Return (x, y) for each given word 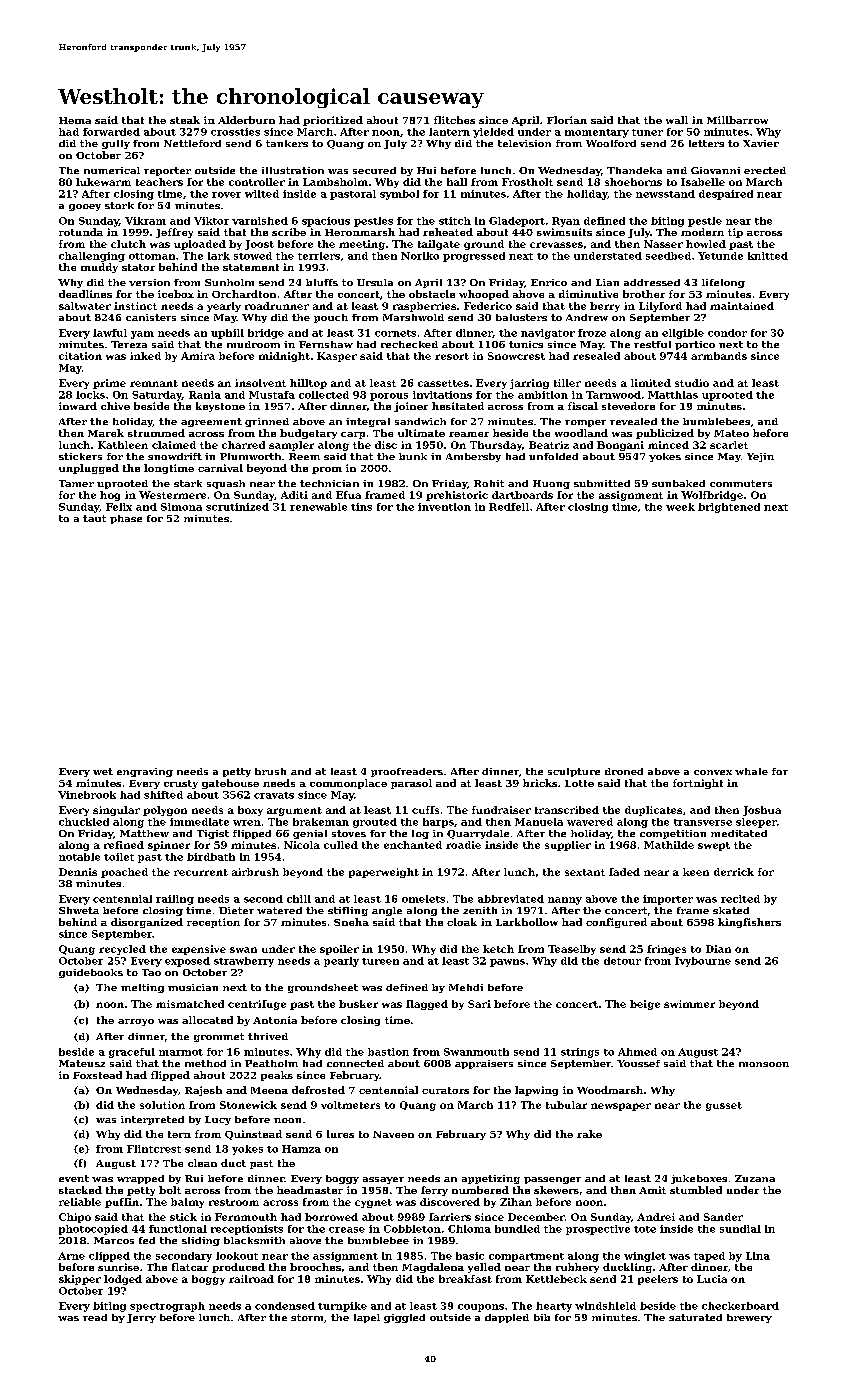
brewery (749, 1318)
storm (307, 1317)
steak (185, 120)
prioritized (333, 121)
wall (677, 120)
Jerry (141, 1318)
